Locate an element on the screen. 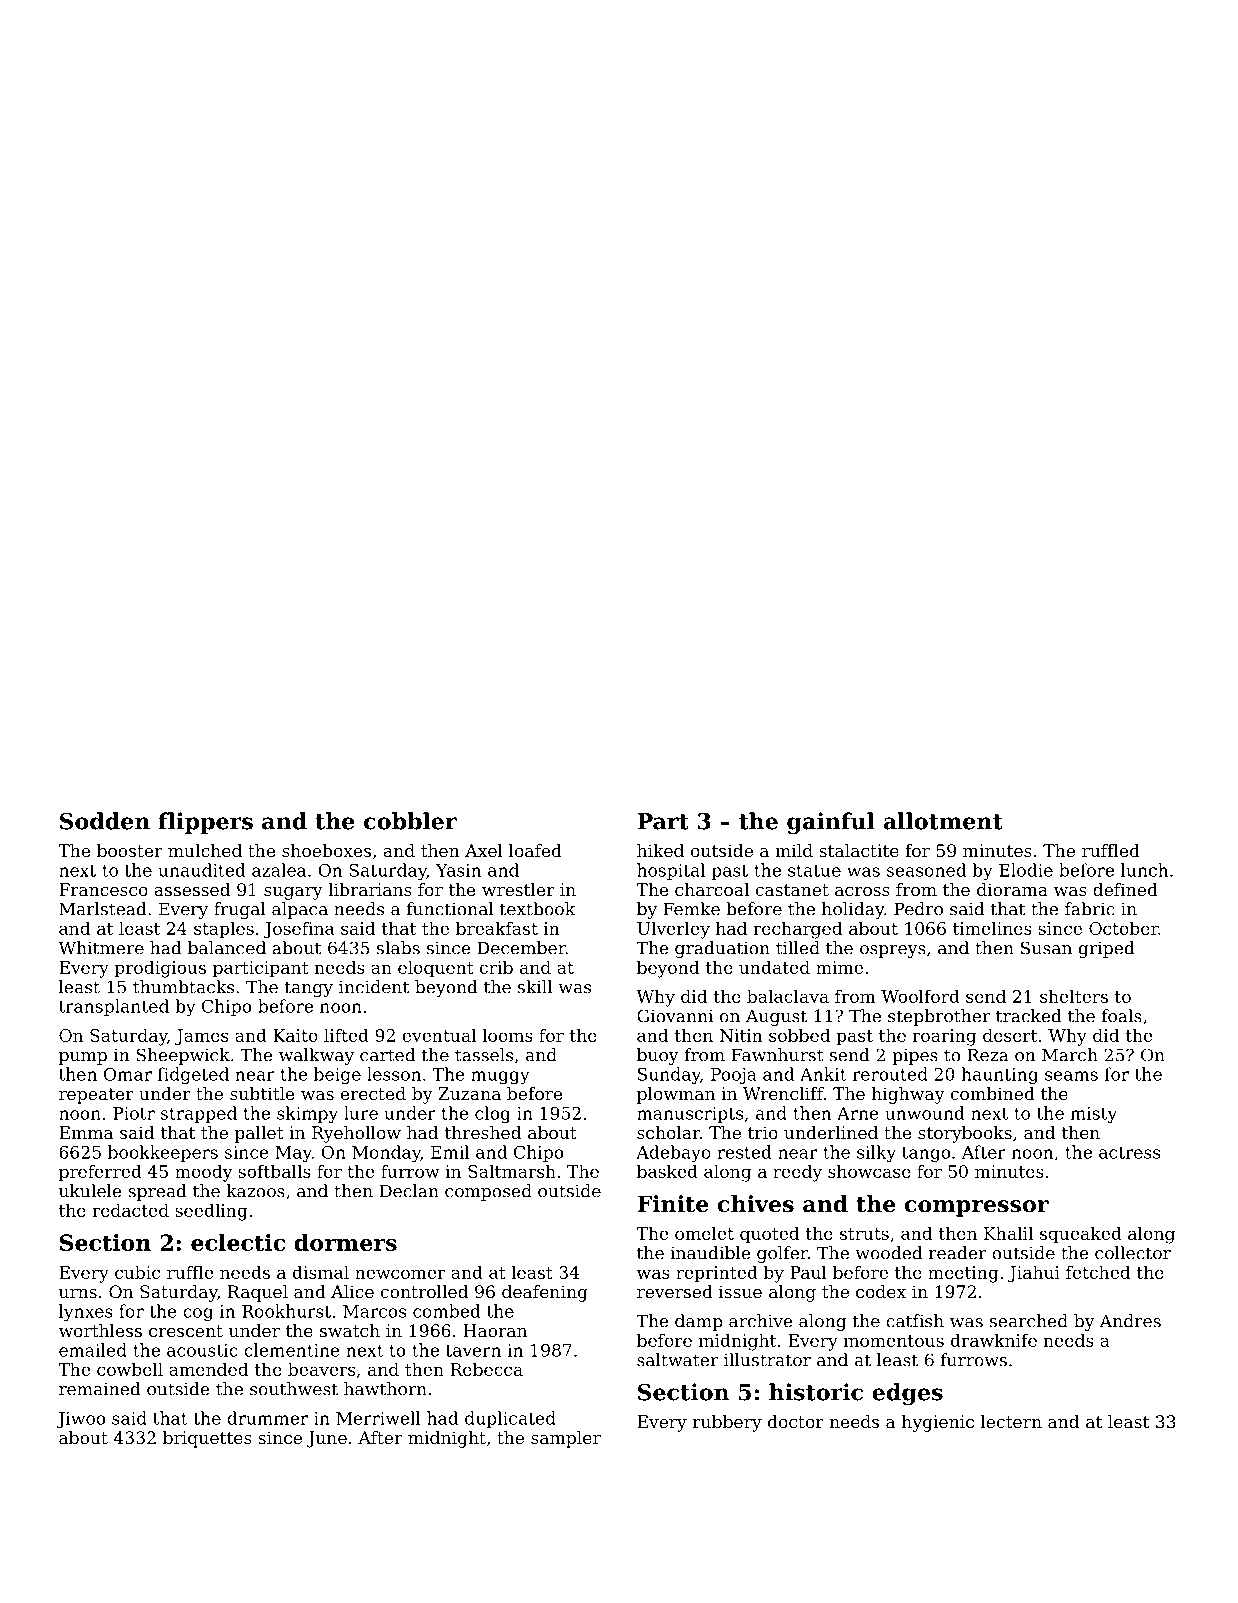 This screenshot has width=1238, height=1603. roaring is located at coordinates (944, 1037).
